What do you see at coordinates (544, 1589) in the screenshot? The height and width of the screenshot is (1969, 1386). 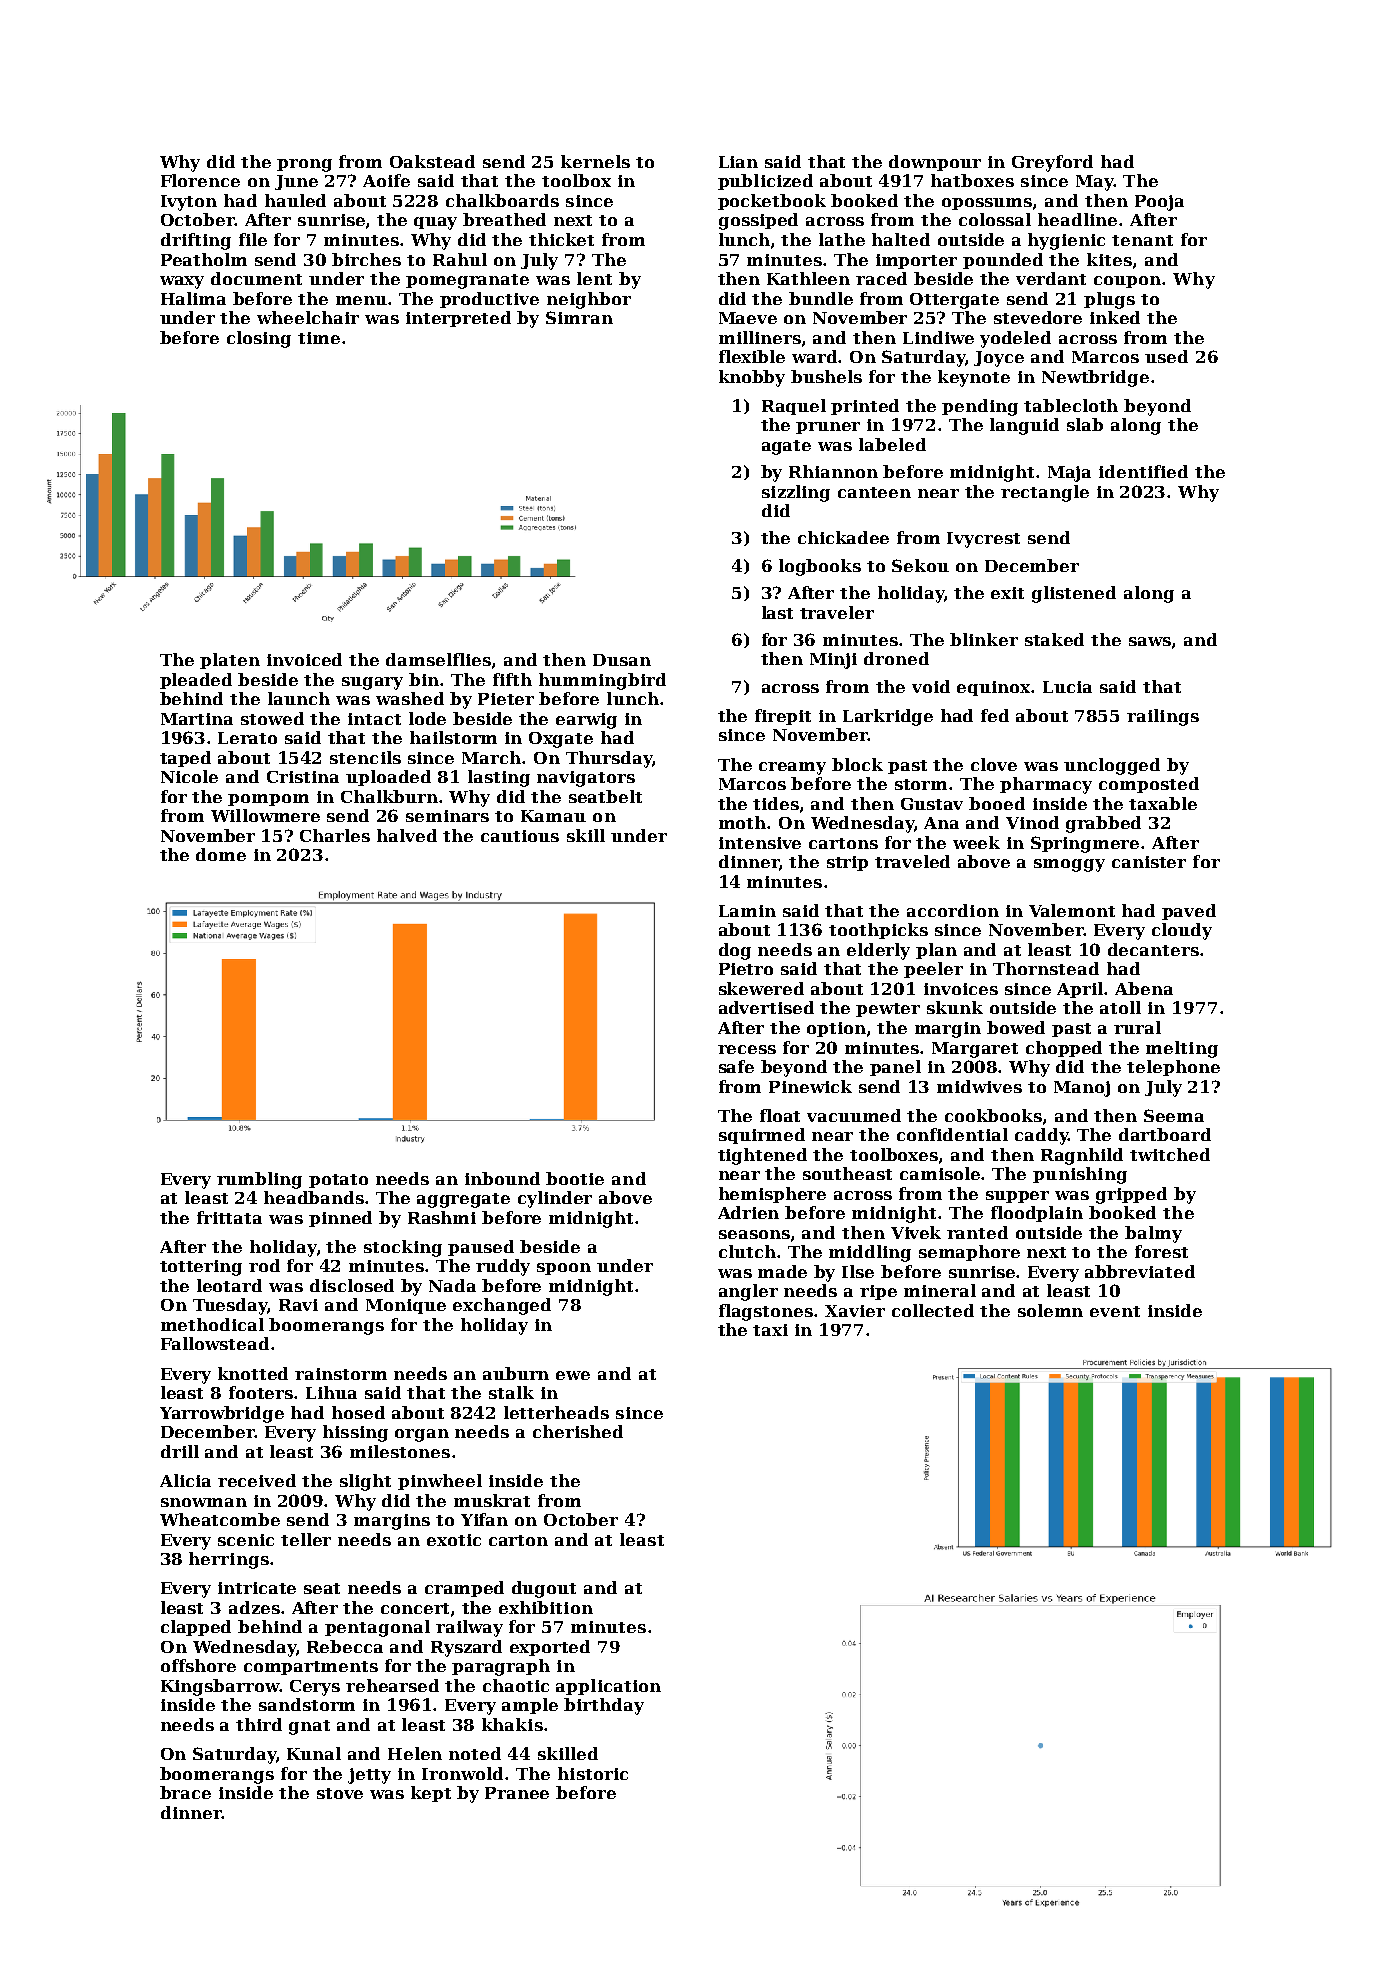 I see `dugout` at bounding box center [544, 1589].
